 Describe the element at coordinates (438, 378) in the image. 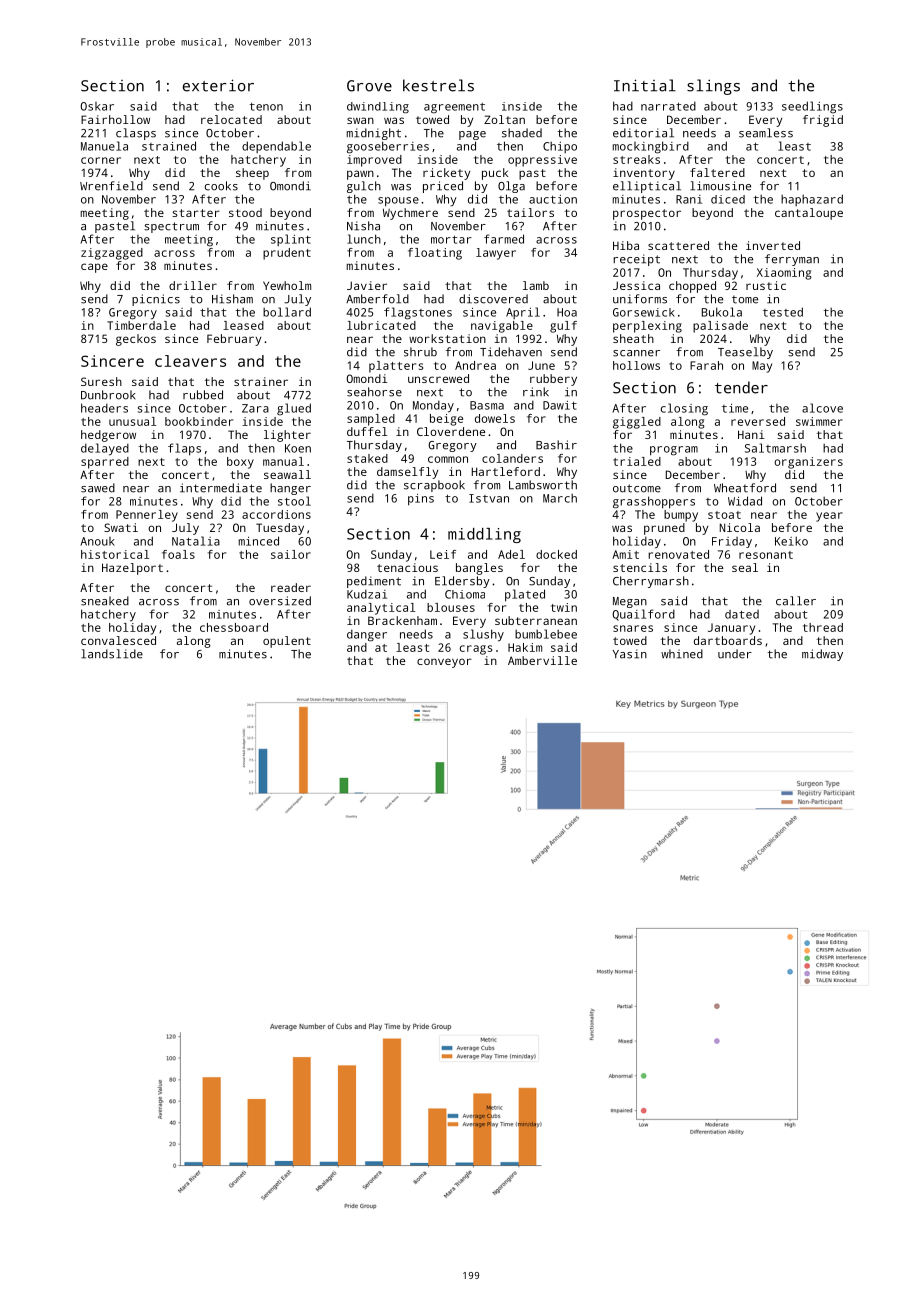

I see `unscrewed` at that location.
